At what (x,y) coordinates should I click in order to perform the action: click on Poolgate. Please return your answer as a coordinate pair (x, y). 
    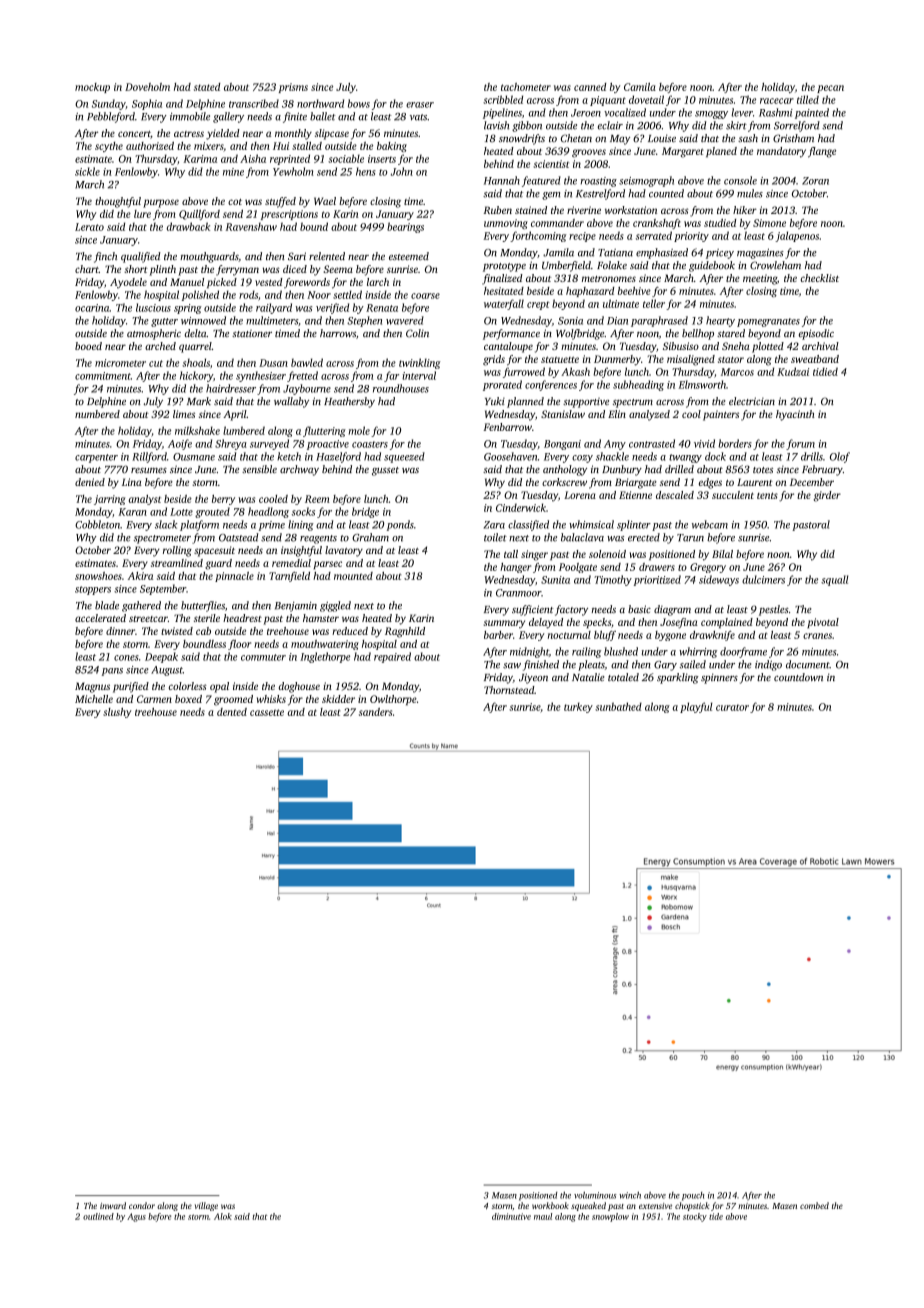
    Looking at the image, I should click on (578, 568).
